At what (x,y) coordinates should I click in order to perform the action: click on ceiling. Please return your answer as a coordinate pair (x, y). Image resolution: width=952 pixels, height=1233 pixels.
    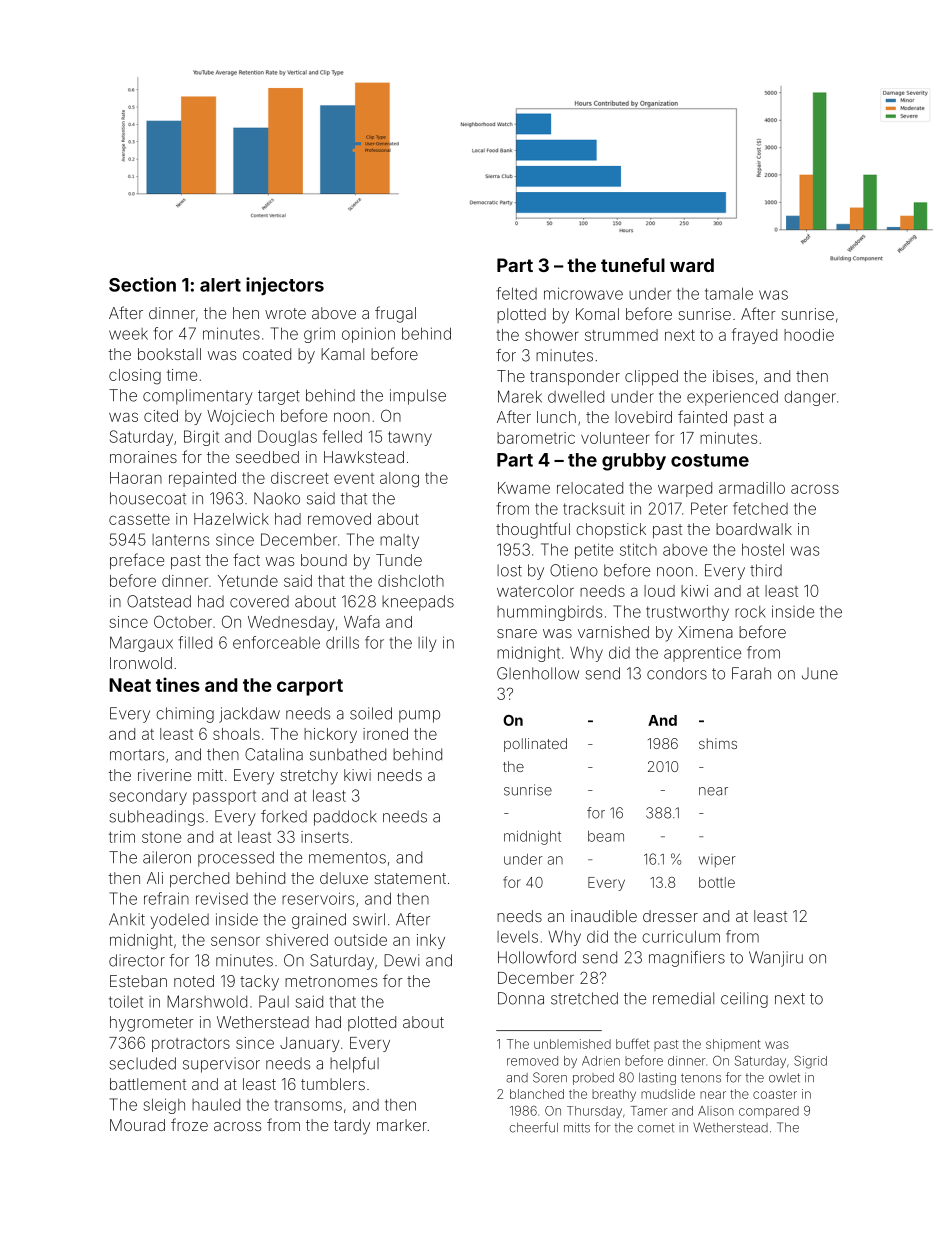
    Looking at the image, I should click on (744, 1000).
